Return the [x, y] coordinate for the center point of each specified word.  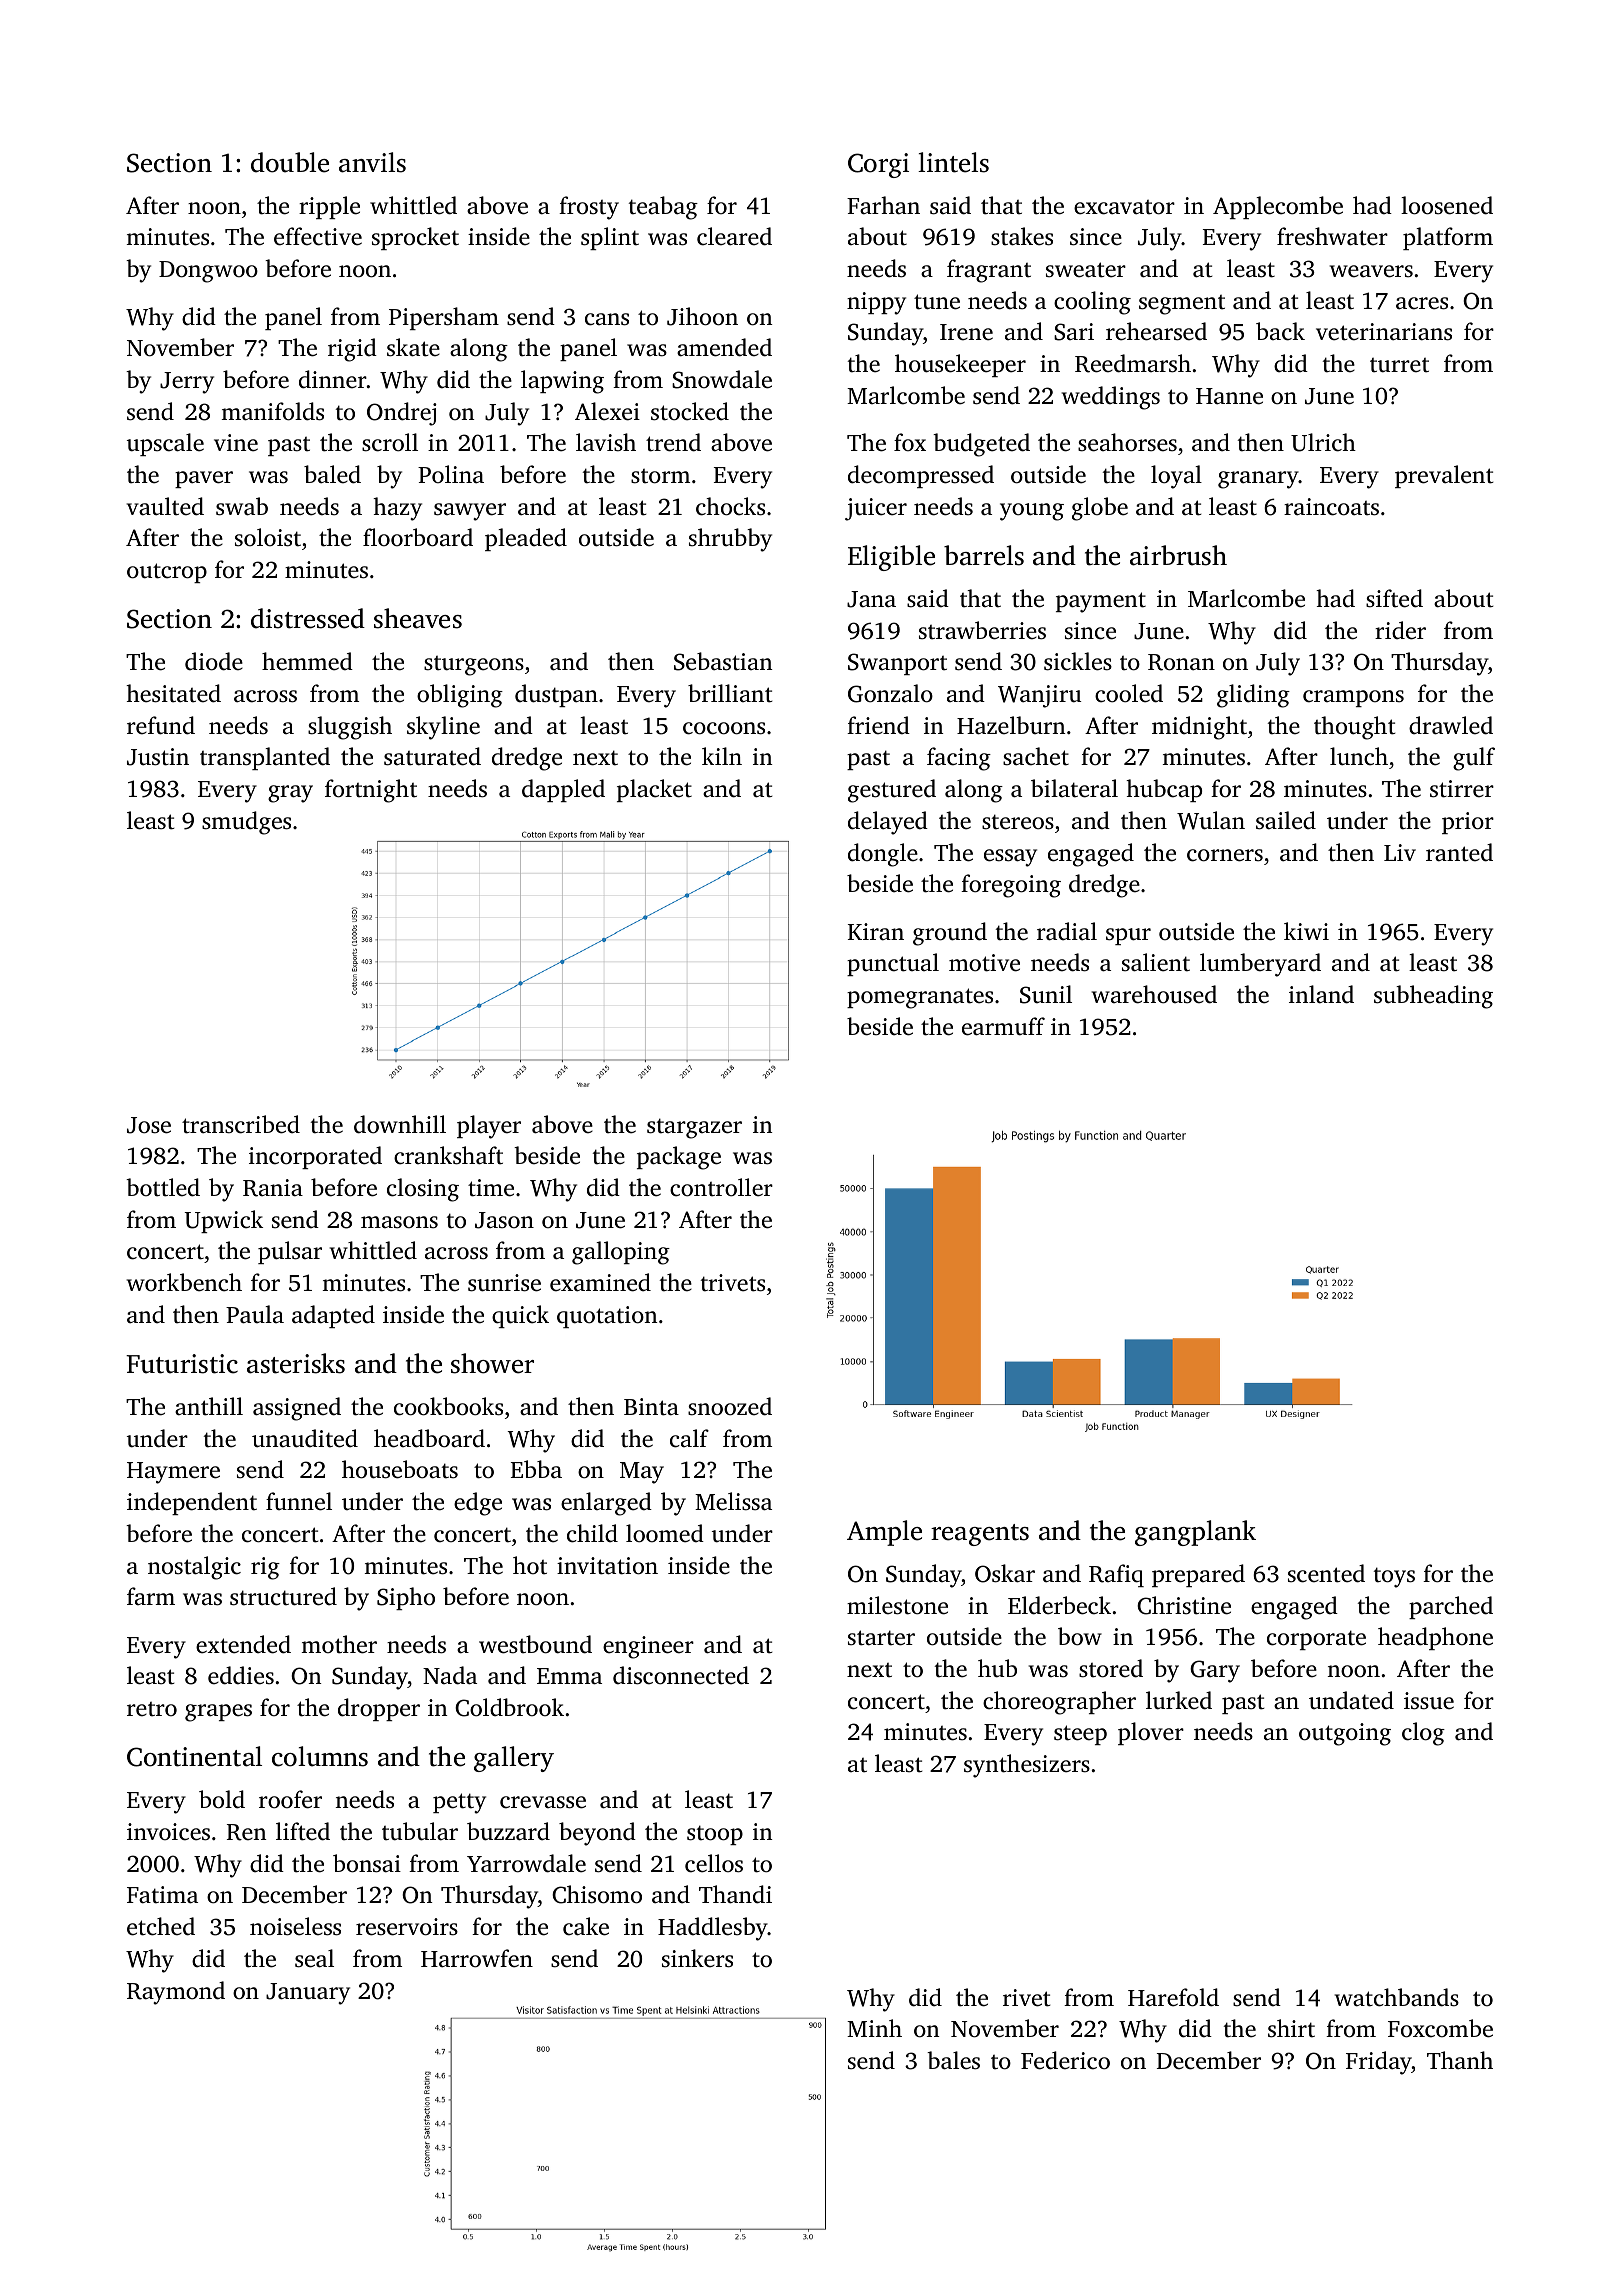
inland [1321, 994]
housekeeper [960, 365]
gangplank [1195, 1533]
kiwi [1306, 931]
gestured [892, 791]
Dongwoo [208, 272]
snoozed [730, 1406]
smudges [246, 823]
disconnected [681, 1675]
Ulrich [1323, 442]
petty [459, 1803]
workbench [184, 1282]
